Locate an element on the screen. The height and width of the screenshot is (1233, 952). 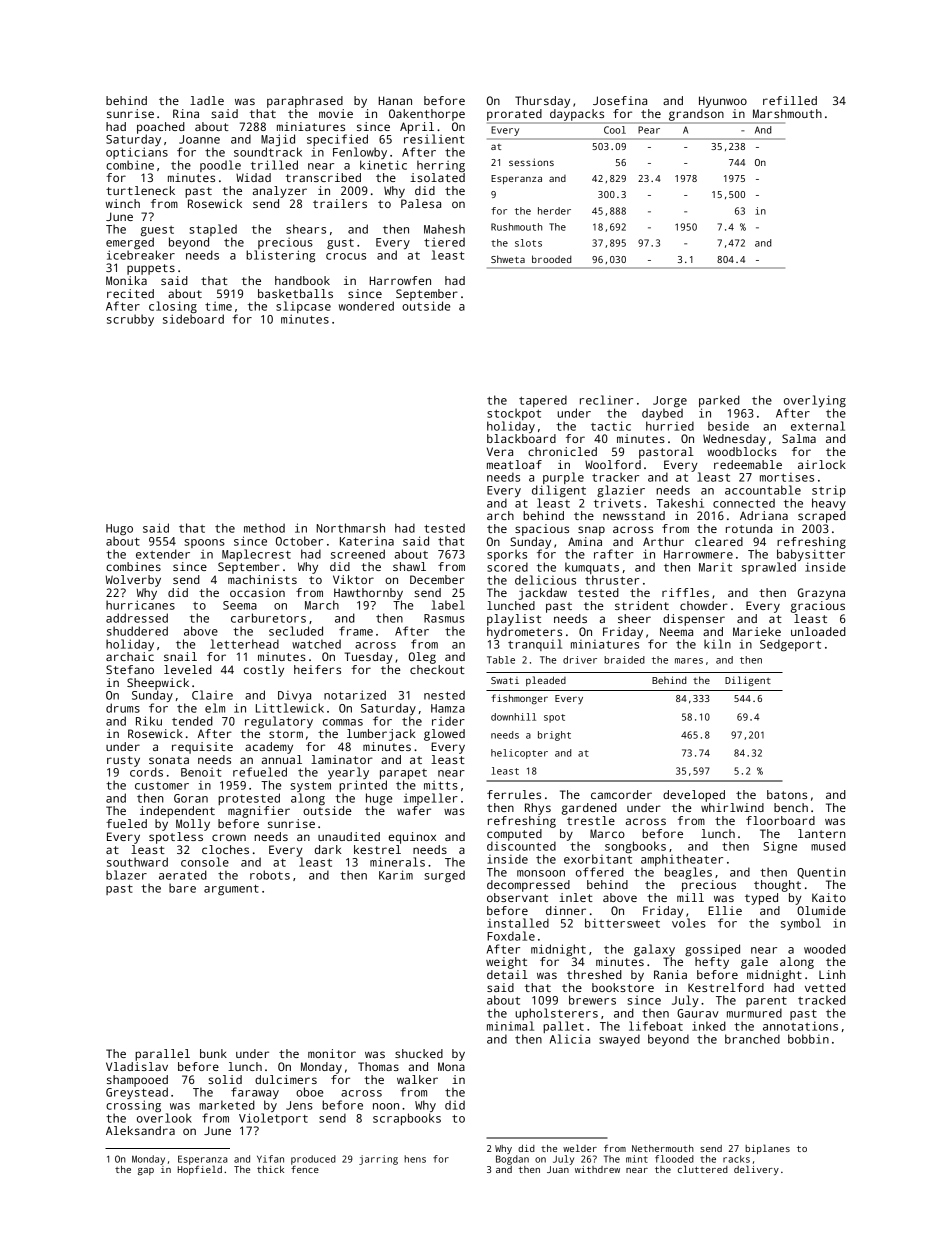
Oleg is located at coordinates (422, 658).
